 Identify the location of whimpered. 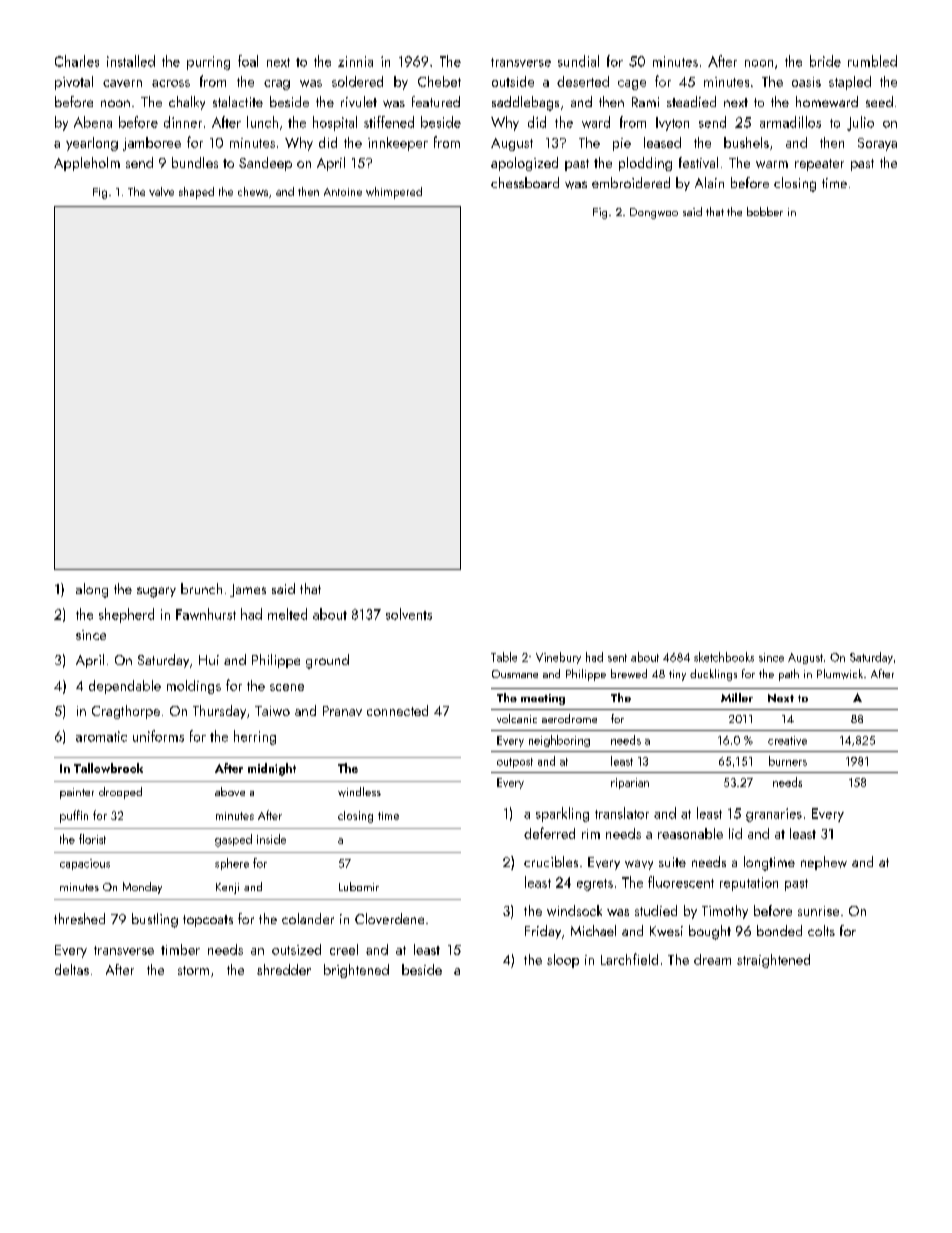
(394, 193).
